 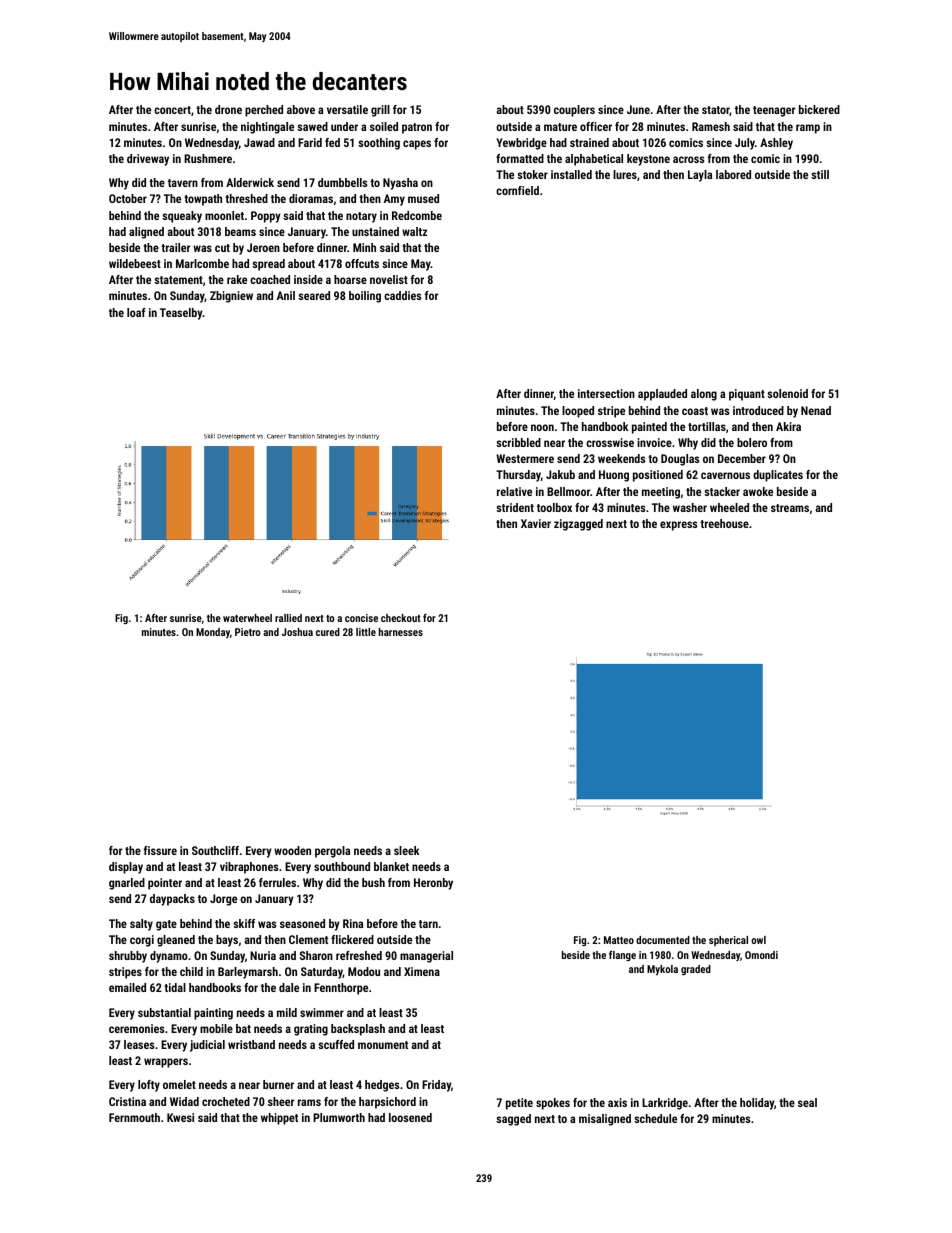 What do you see at coordinates (758, 940) in the document?
I see `owl` at bounding box center [758, 940].
